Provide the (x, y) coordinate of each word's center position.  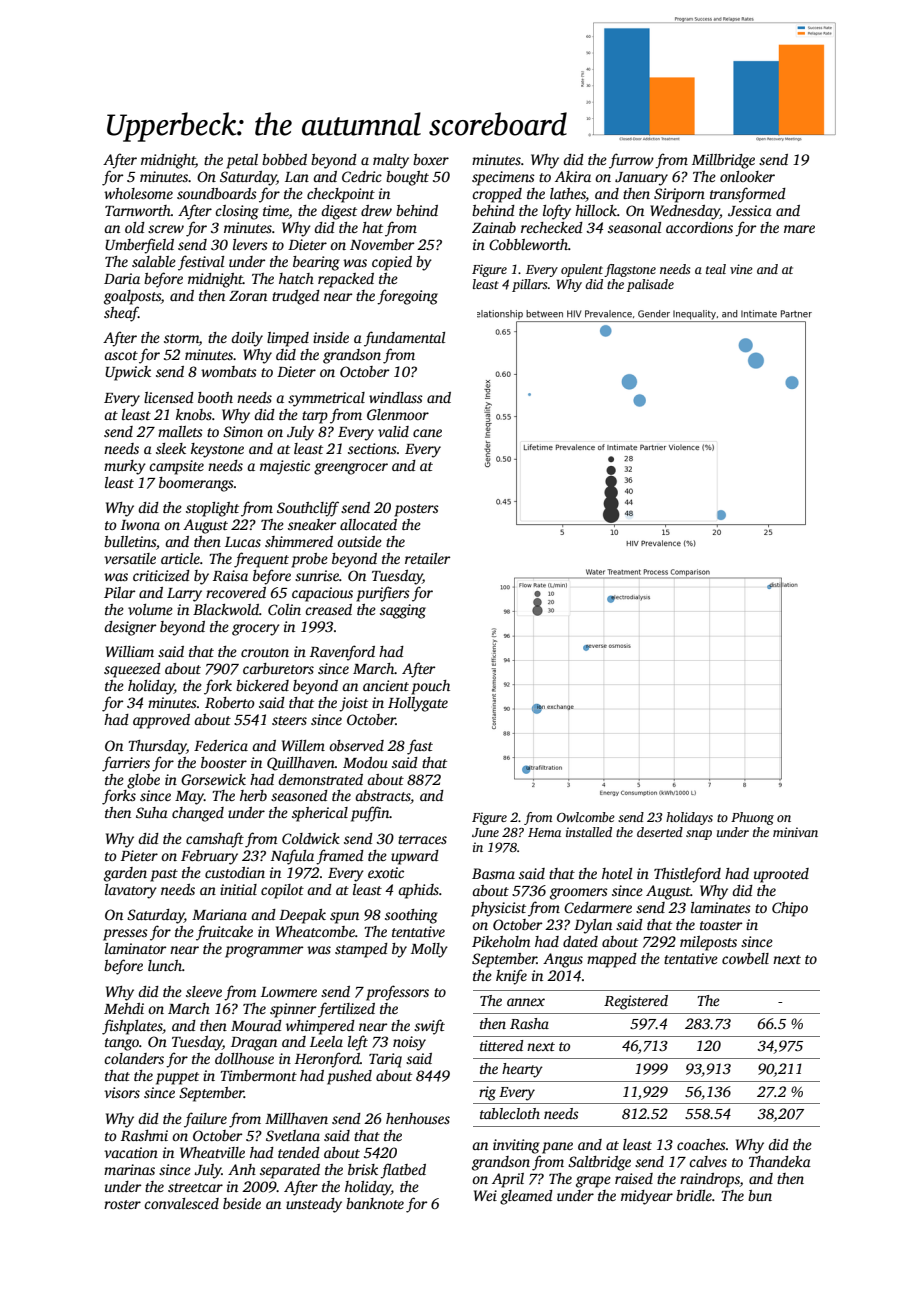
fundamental (404, 339)
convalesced (181, 1203)
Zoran (248, 296)
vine (741, 269)
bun (760, 1195)
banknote (375, 1203)
